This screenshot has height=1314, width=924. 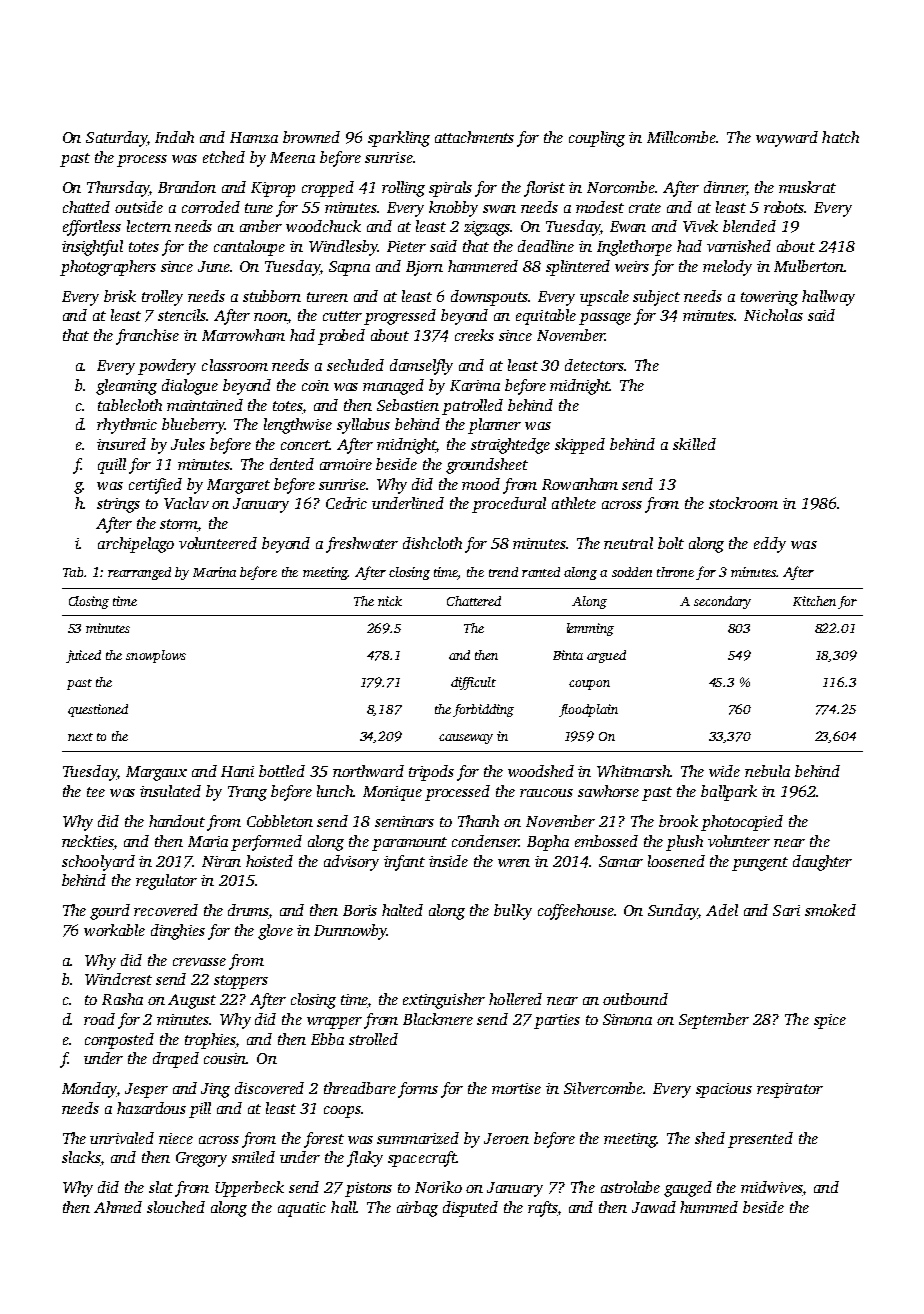 I want to click on Indah, so click(x=174, y=137).
